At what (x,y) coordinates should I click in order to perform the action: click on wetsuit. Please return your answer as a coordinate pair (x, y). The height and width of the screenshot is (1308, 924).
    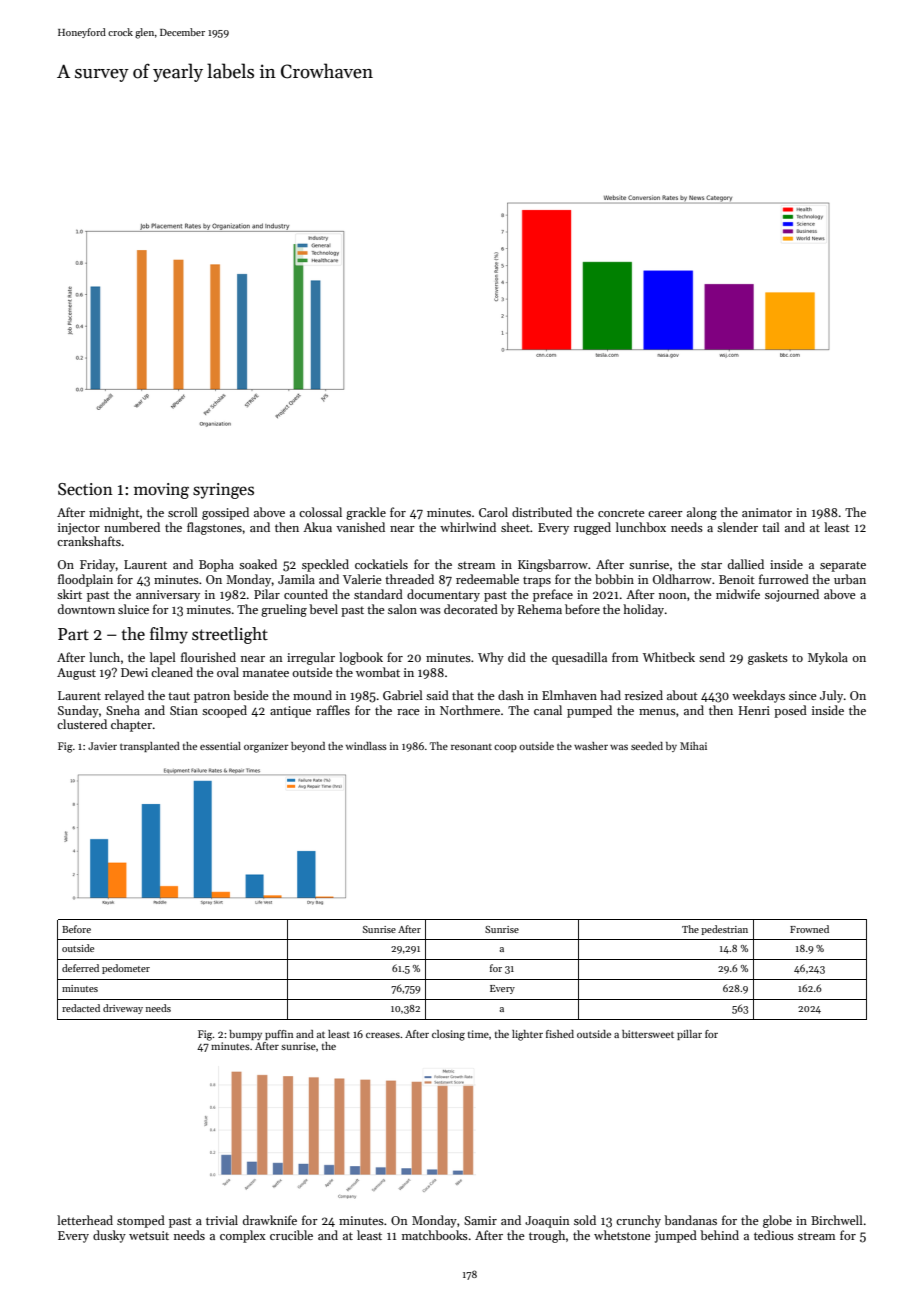
    Looking at the image, I should click on (149, 1235).
